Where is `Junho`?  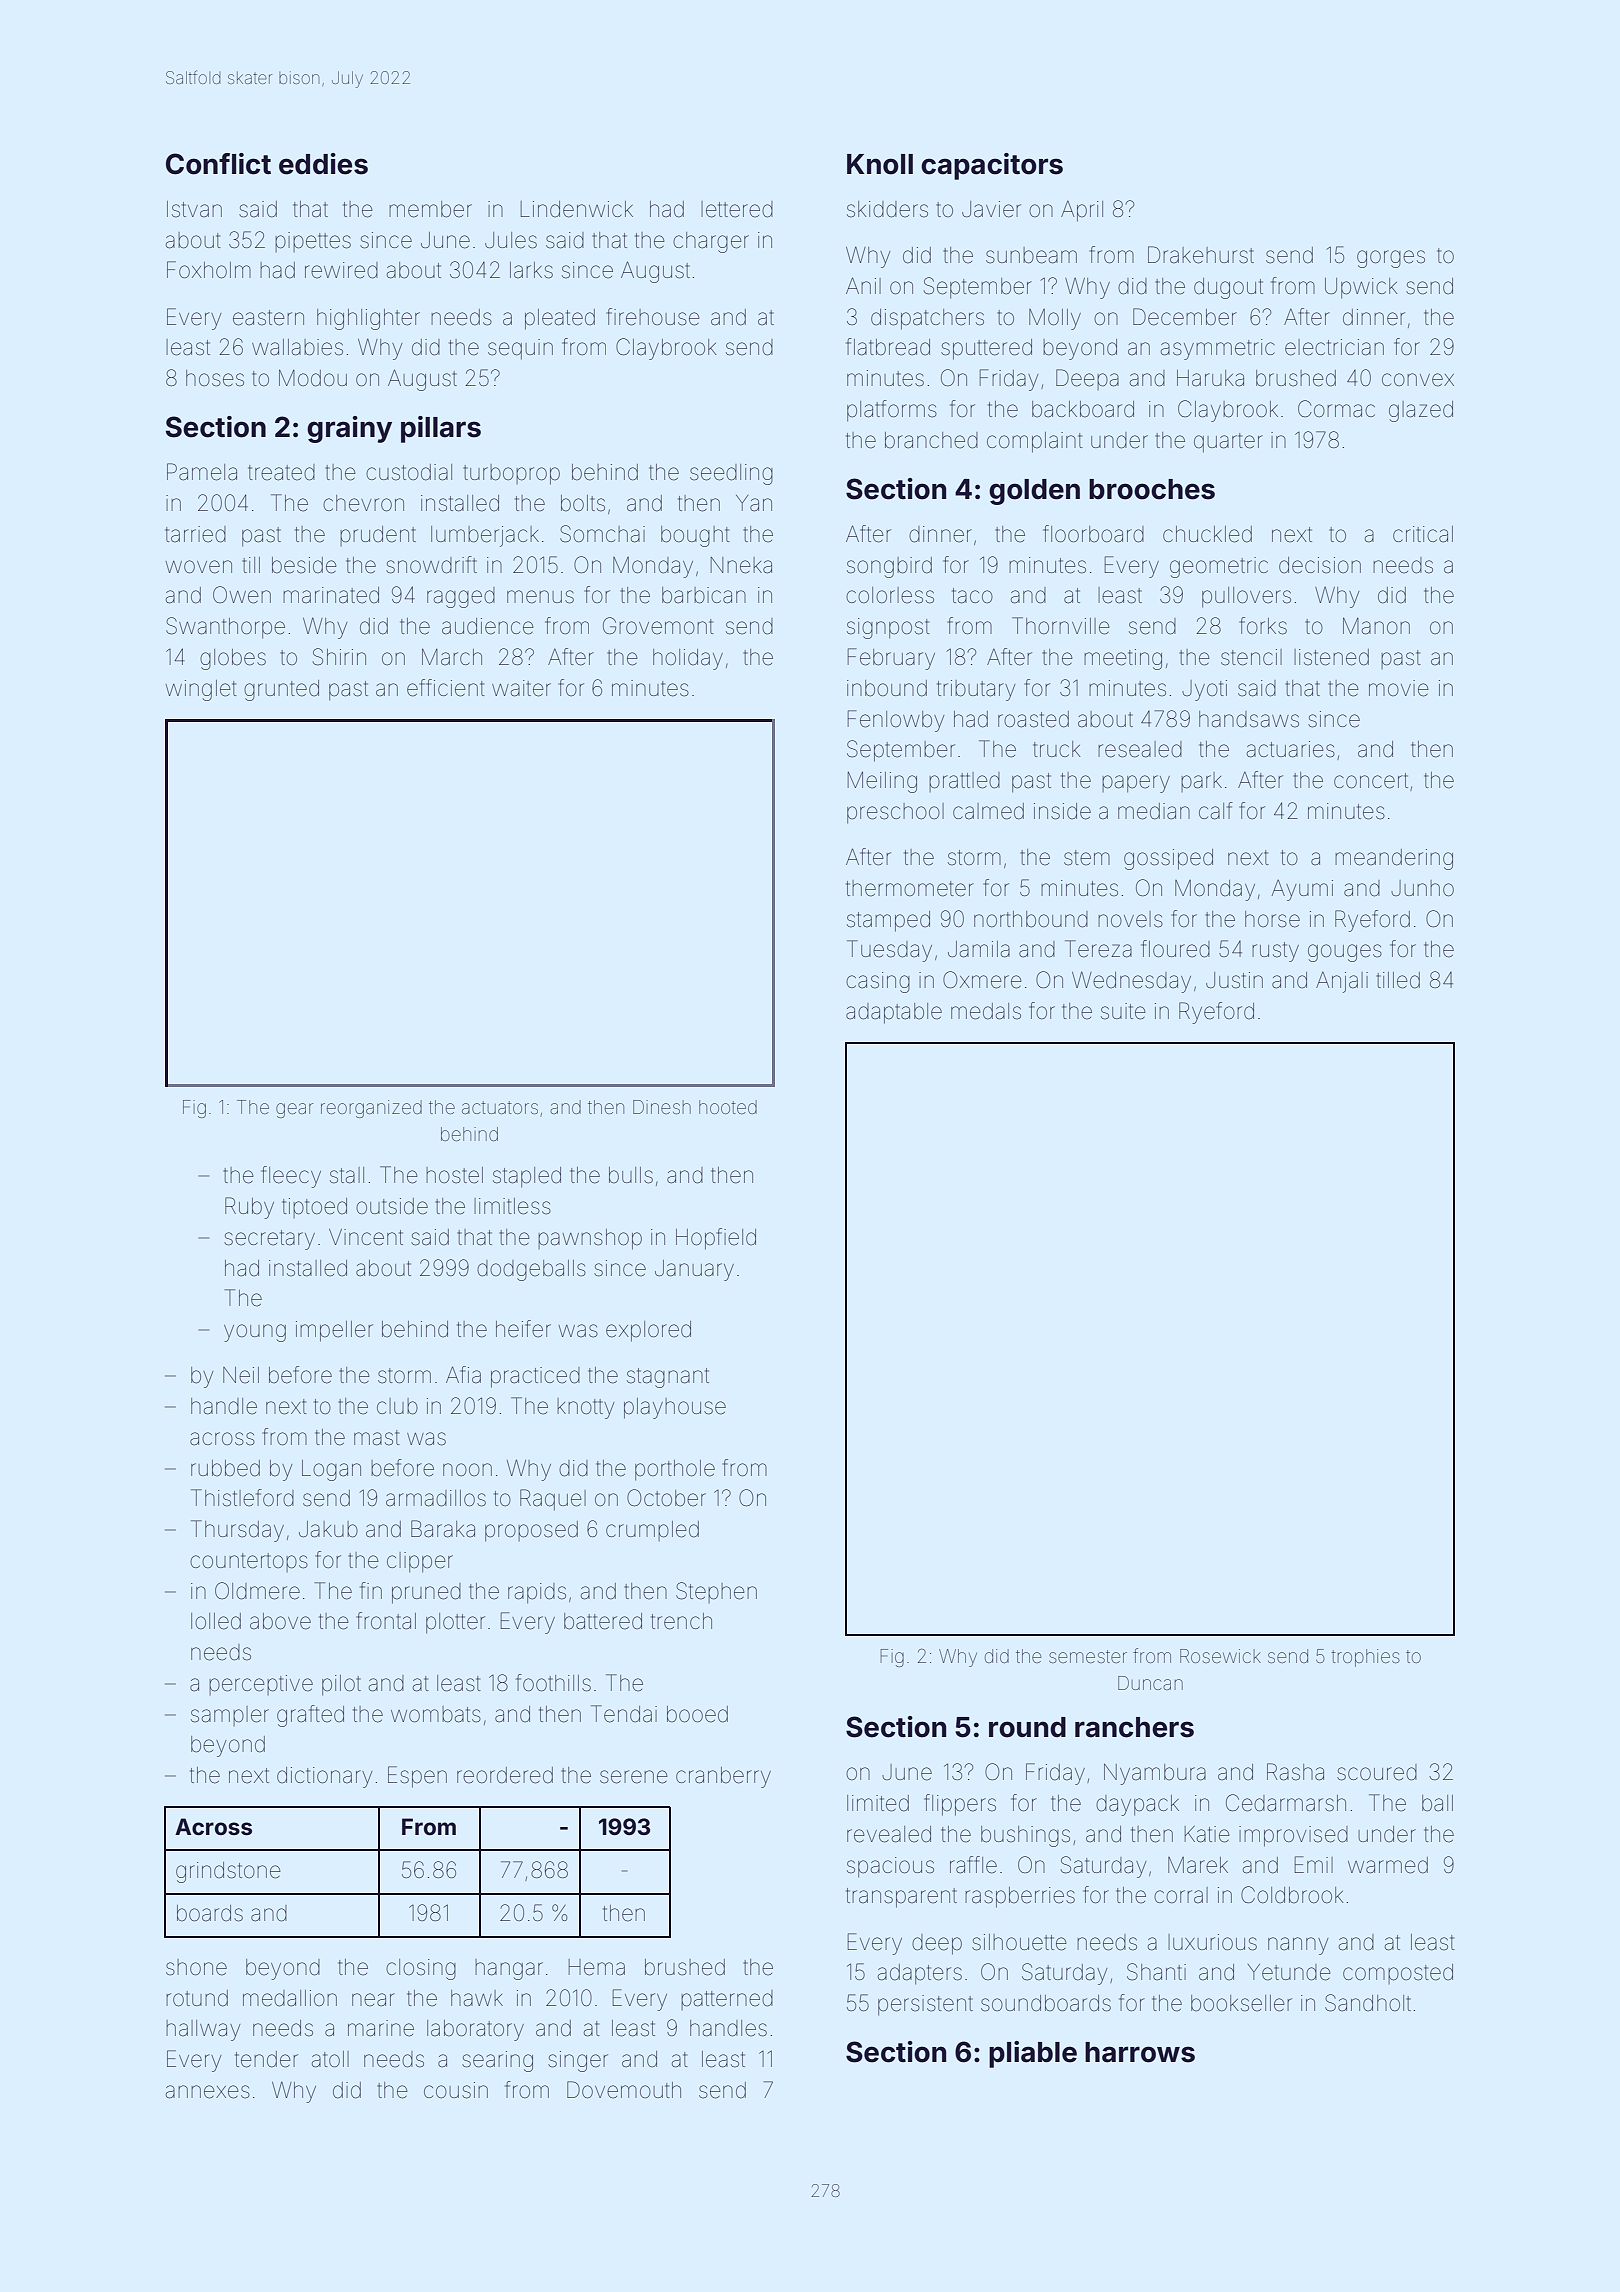 Junho is located at coordinates (1422, 888).
